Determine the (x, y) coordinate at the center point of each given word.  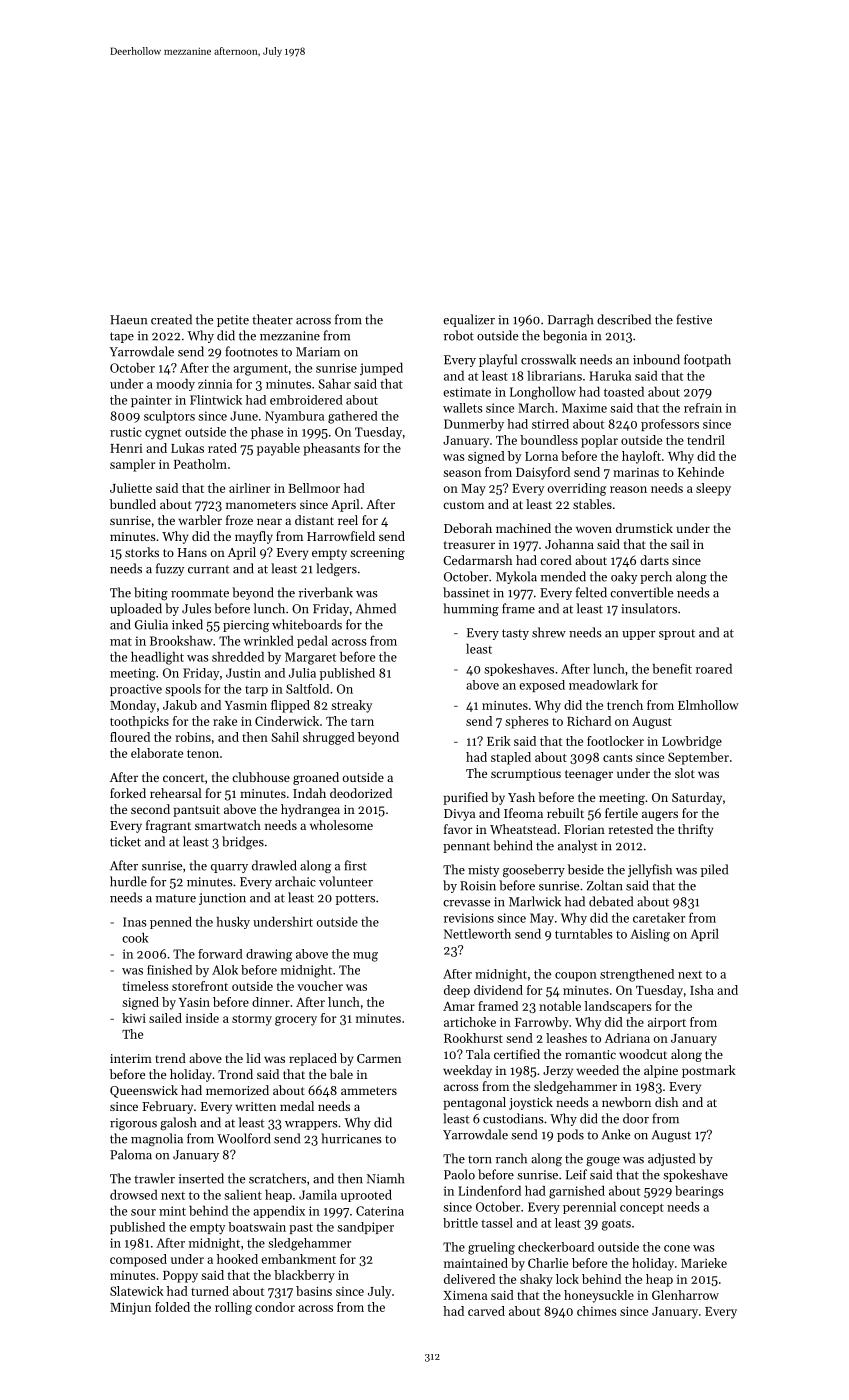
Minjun (130, 1309)
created (171, 319)
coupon (576, 976)
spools (183, 690)
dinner (271, 1002)
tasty (515, 634)
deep (457, 991)
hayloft (641, 457)
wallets (463, 408)
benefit (672, 668)
